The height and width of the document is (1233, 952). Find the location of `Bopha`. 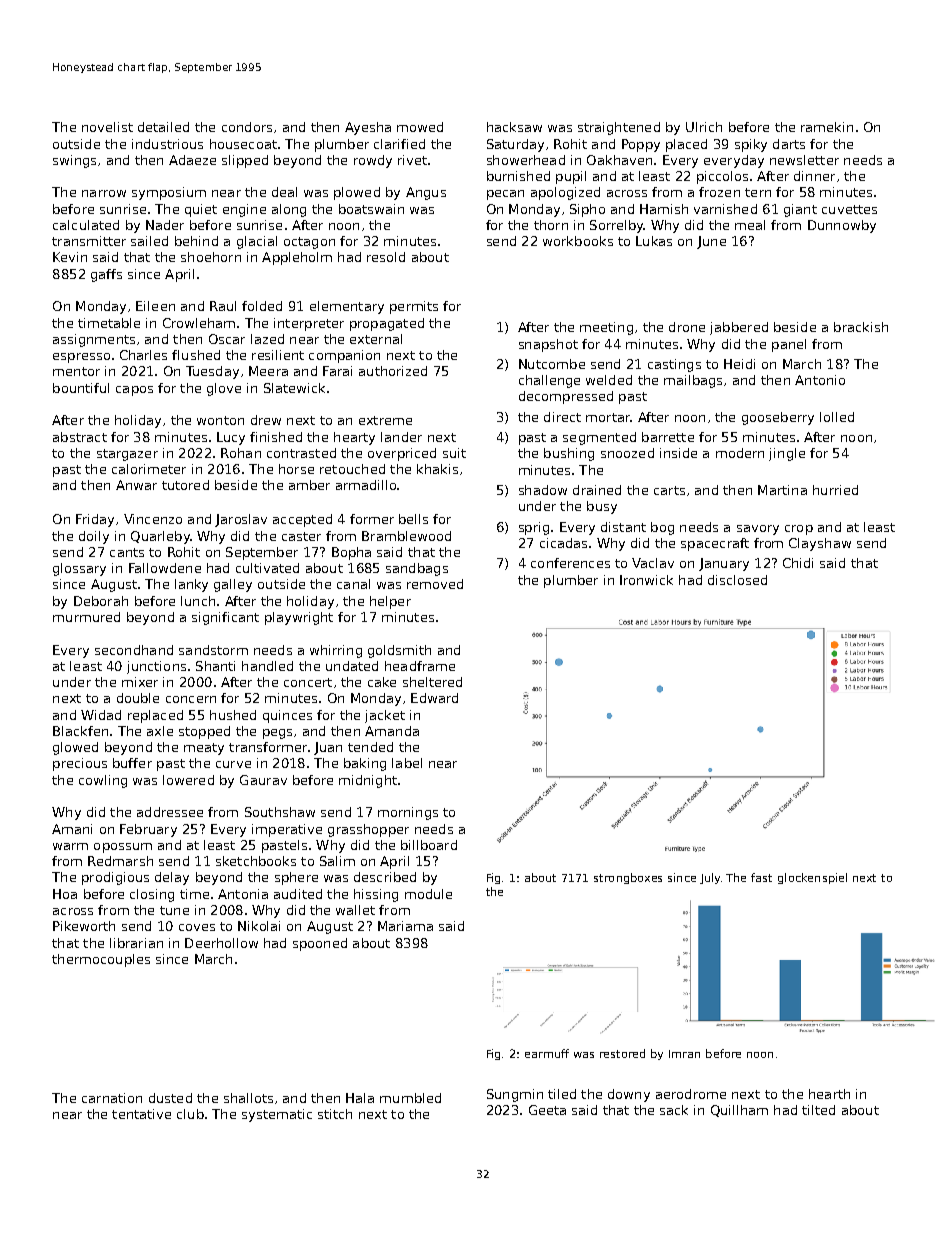

Bopha is located at coordinates (351, 553).
